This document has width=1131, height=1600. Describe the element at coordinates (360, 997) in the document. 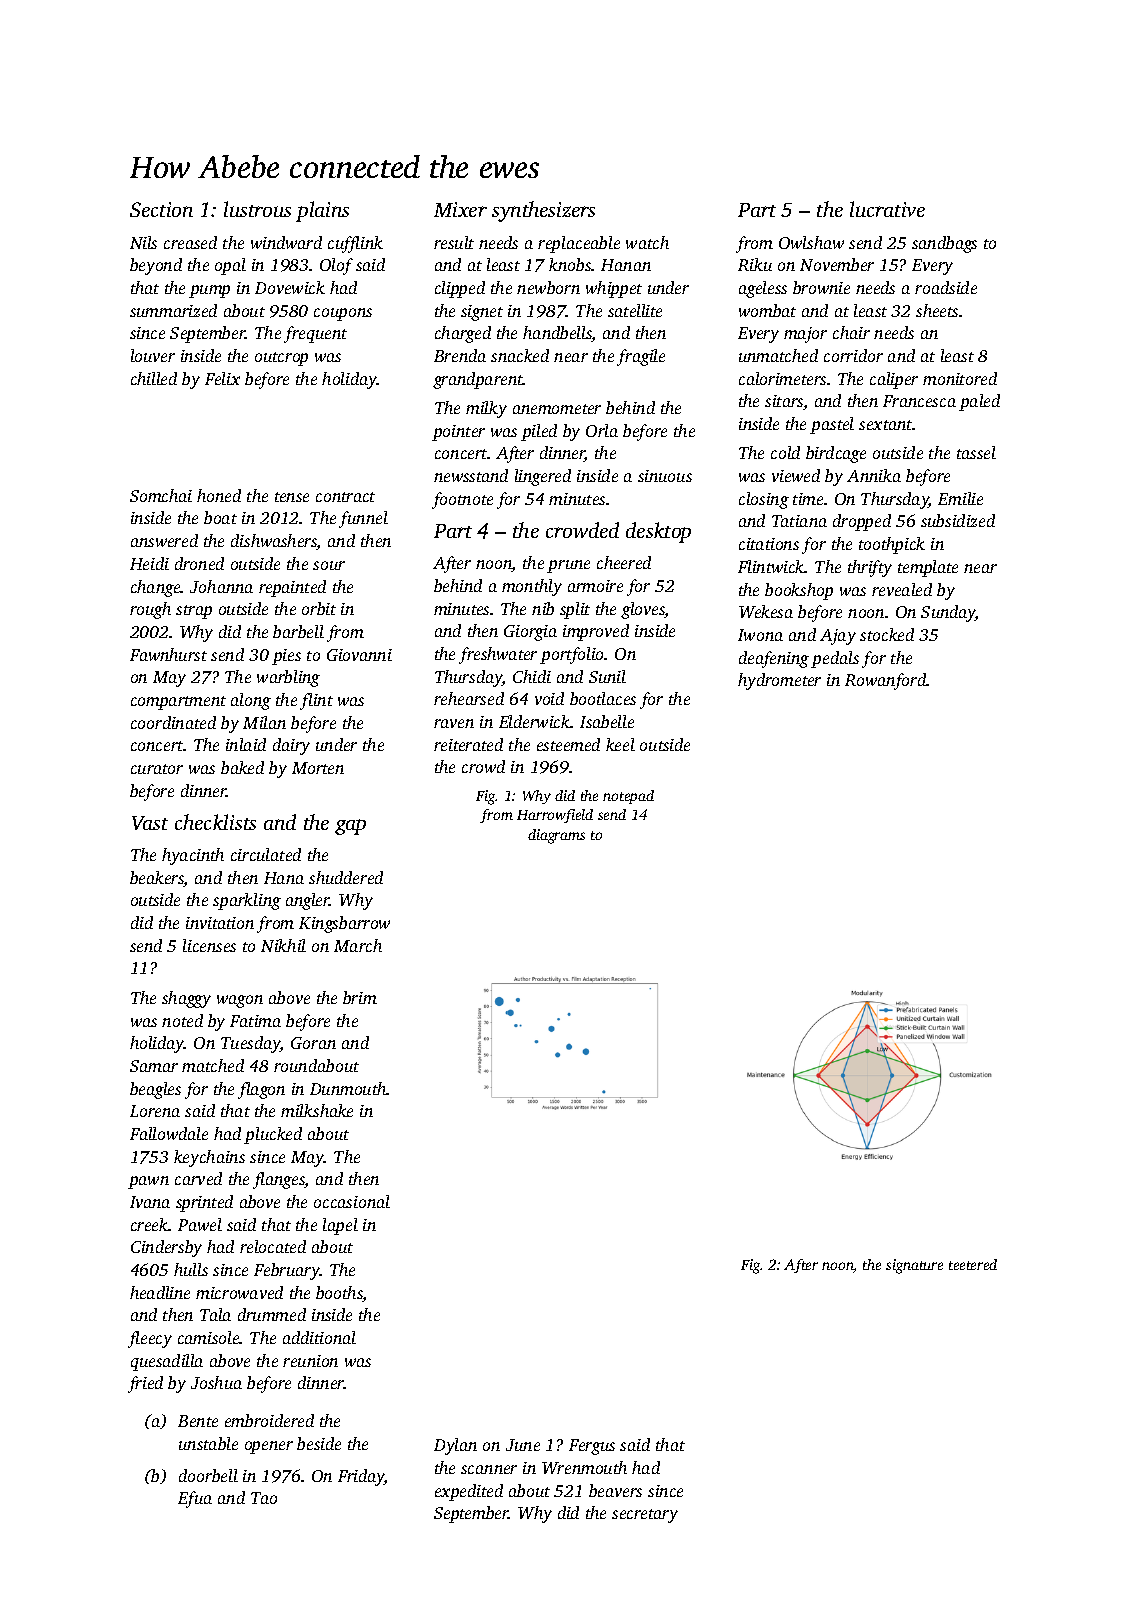

I see `brim` at that location.
